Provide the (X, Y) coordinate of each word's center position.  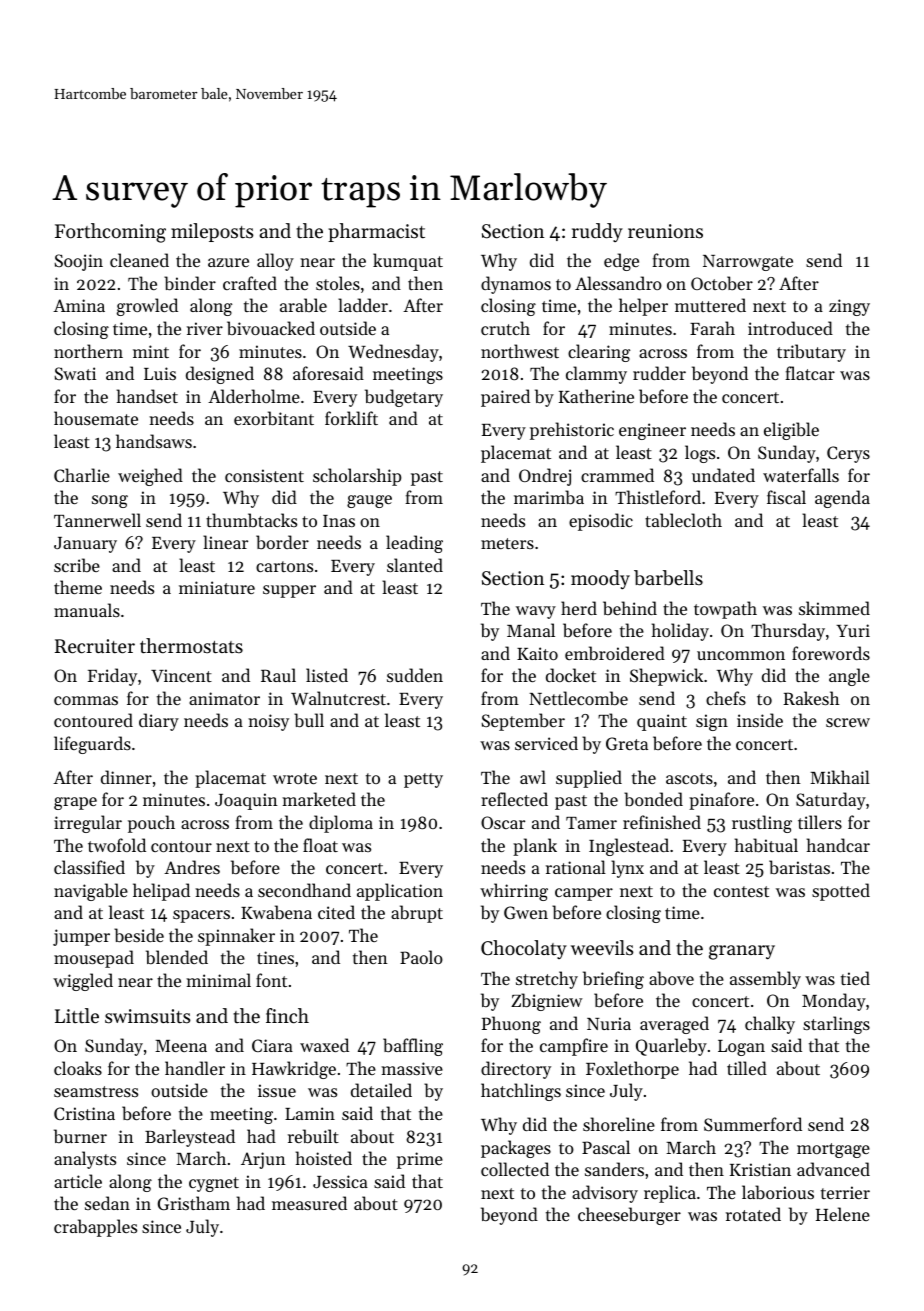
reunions (665, 231)
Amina (79, 305)
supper (289, 591)
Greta (627, 743)
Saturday (831, 801)
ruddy (597, 232)
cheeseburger (629, 1216)
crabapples (95, 1228)
